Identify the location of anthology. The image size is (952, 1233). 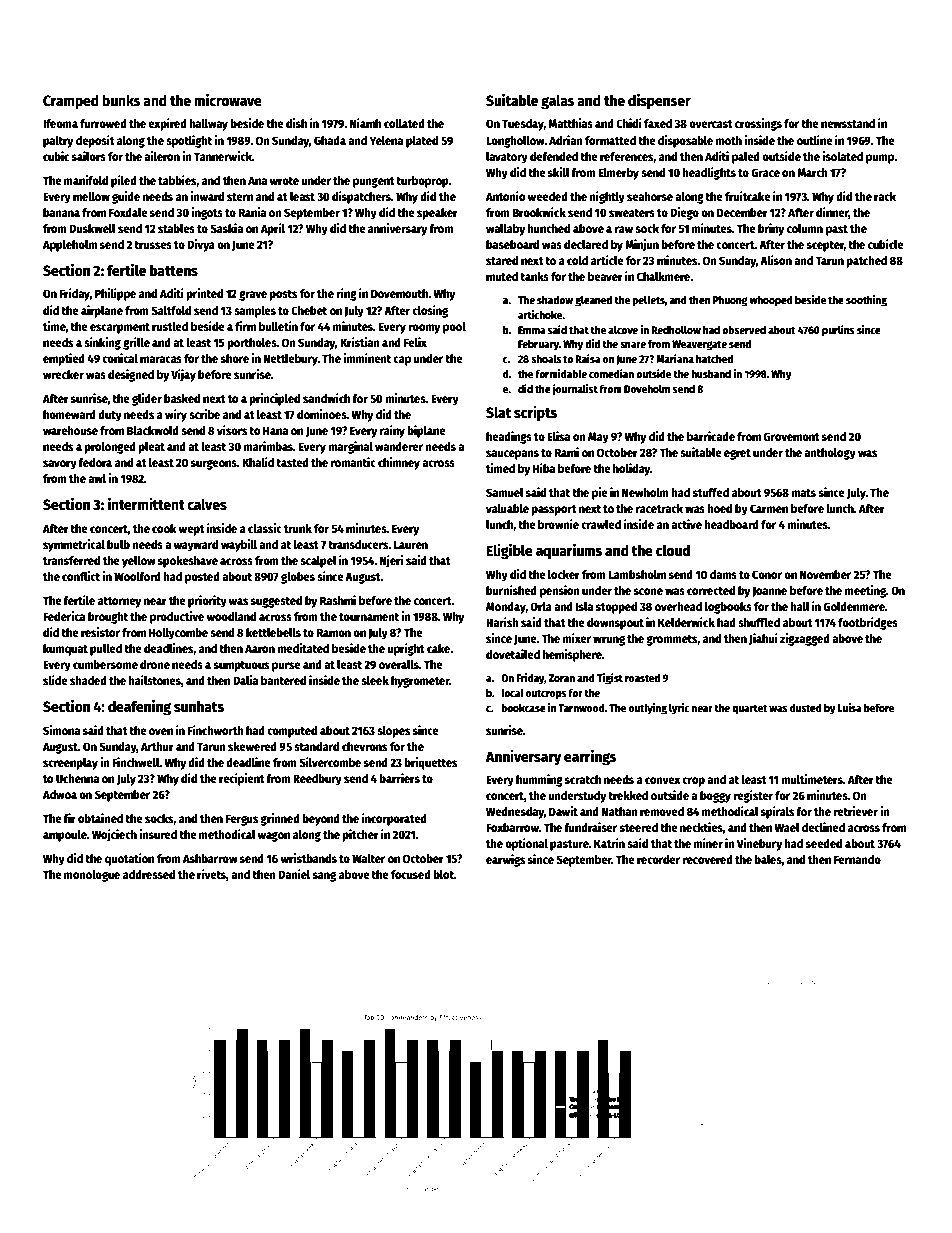
(830, 454).
